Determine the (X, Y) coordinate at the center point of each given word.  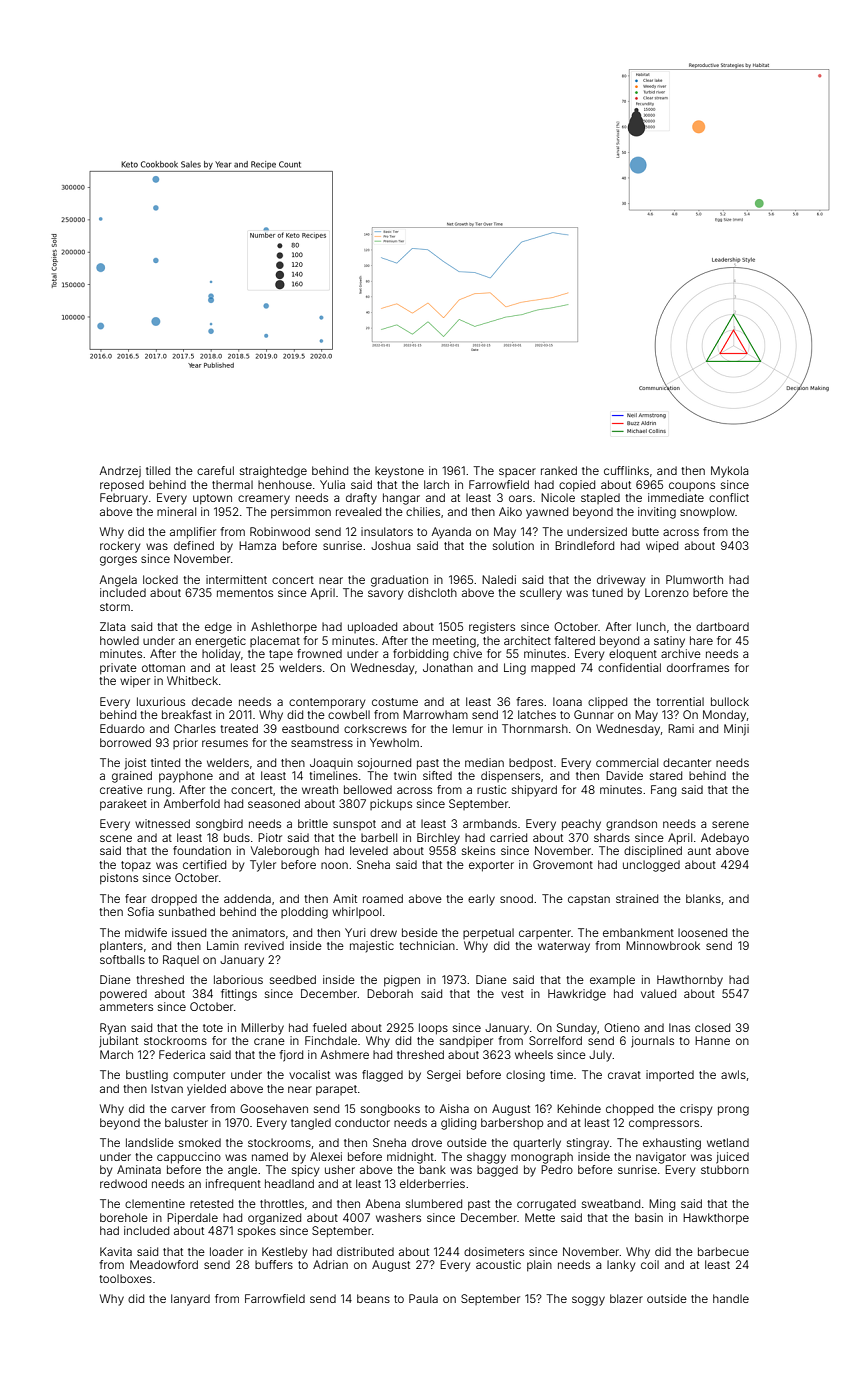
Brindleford (584, 545)
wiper (135, 682)
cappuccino (189, 1158)
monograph (542, 1158)
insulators (387, 531)
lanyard (190, 1300)
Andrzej (120, 471)
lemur (468, 728)
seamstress (322, 743)
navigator (661, 1158)
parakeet (123, 805)
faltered (574, 640)
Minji (736, 729)
